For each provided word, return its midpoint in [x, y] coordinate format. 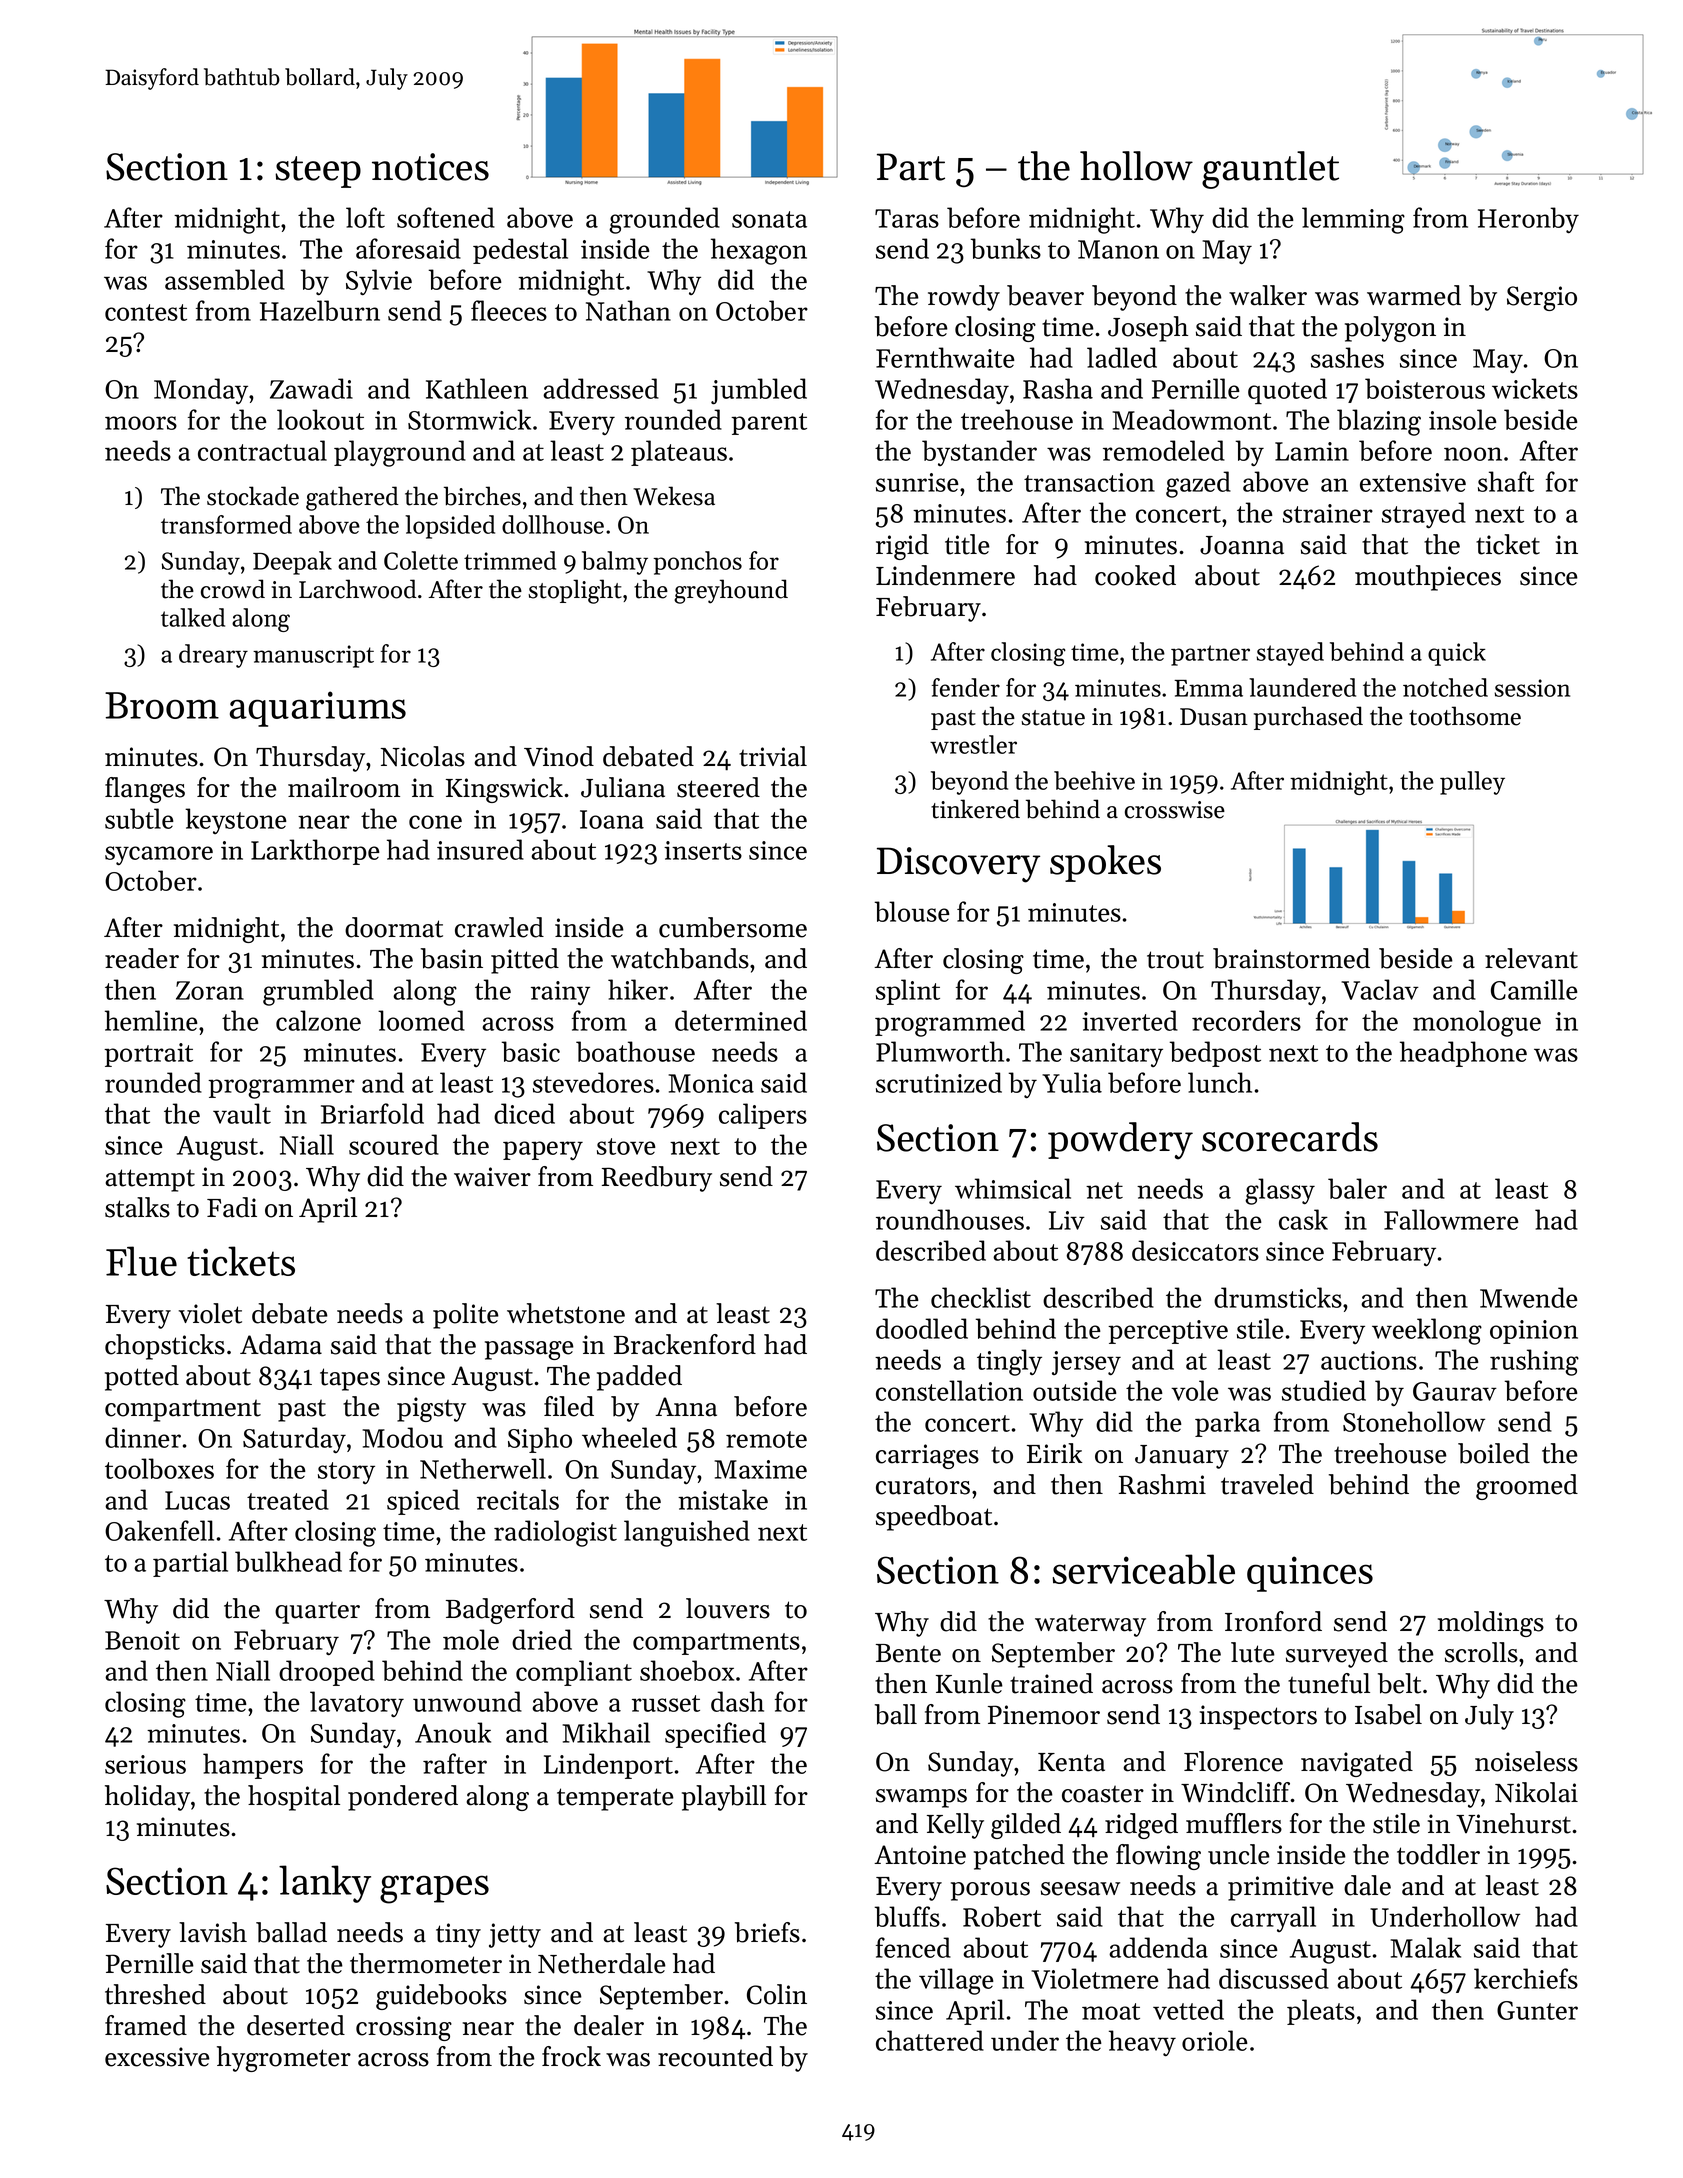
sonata [769, 219]
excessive [157, 2057]
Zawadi [311, 388]
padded [639, 1378]
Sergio [1542, 298]
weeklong [1427, 1331]
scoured [394, 1144]
